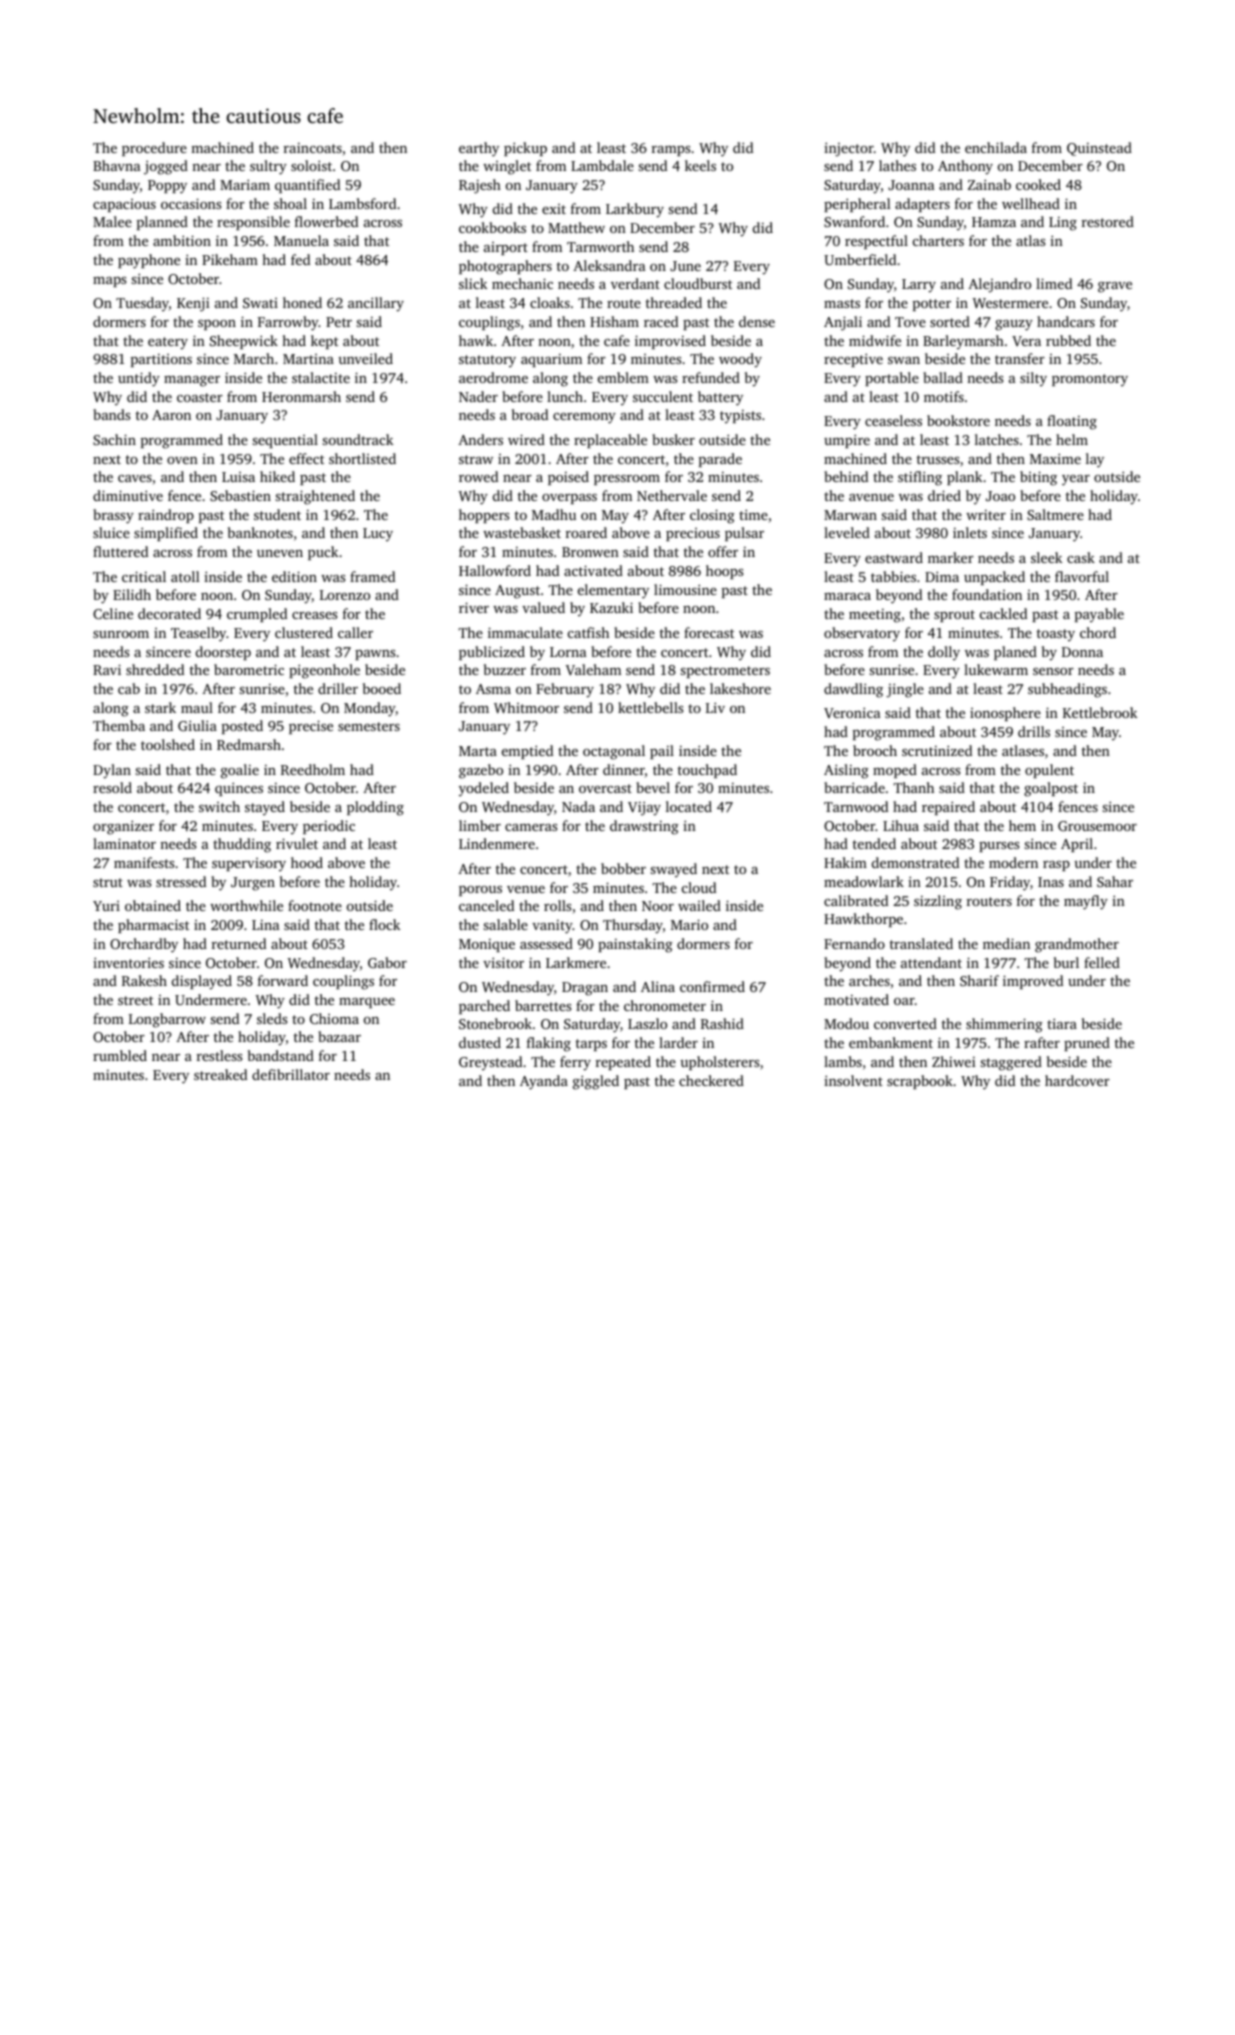 The image size is (1235, 2035). I want to click on fed, so click(300, 259).
